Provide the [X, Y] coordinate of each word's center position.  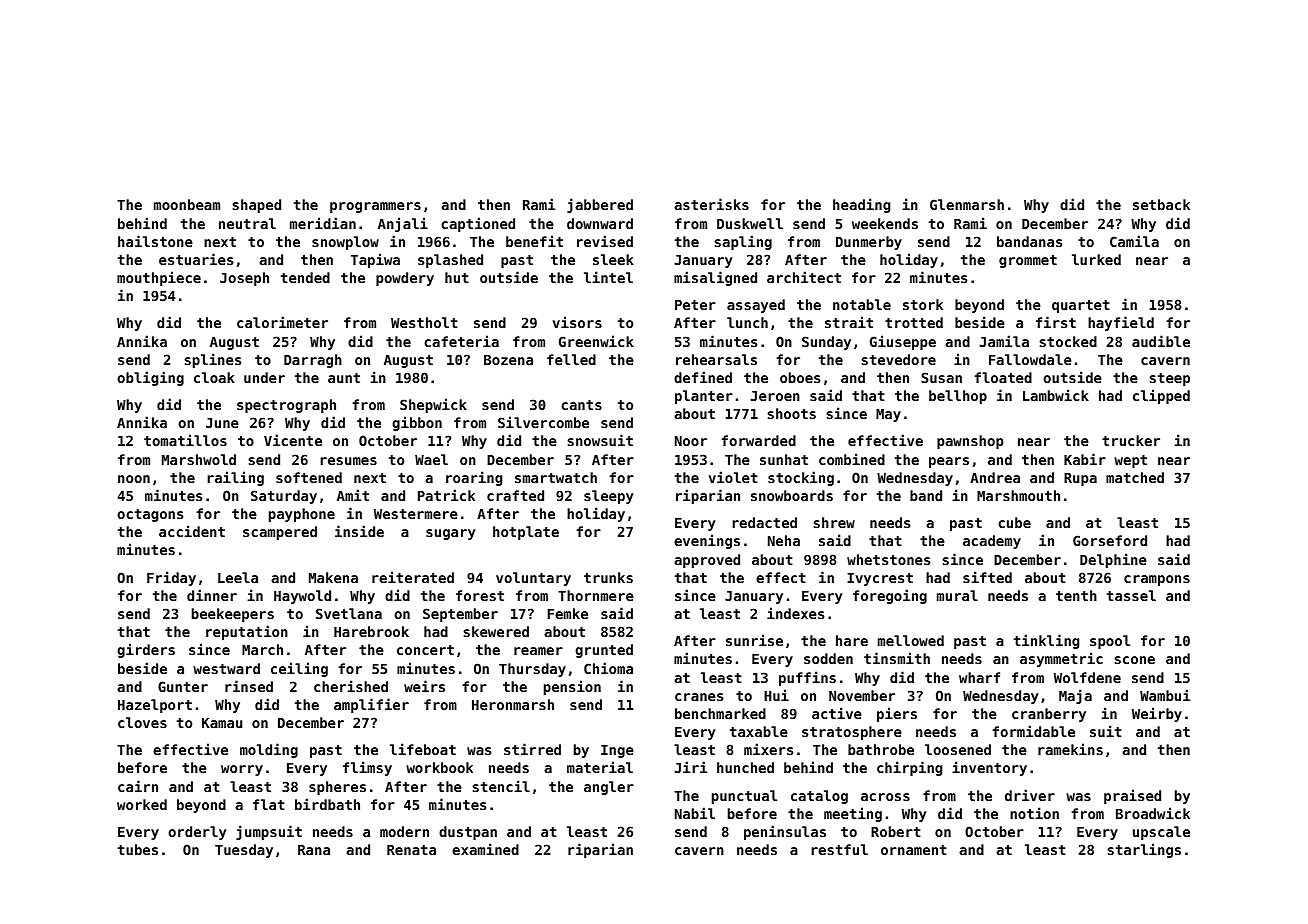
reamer [538, 651]
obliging [150, 378]
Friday [171, 578]
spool [1110, 642]
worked [142, 804]
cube [1014, 522]
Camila [1134, 241]
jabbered [600, 205]
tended [305, 277]
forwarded [758, 440]
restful [839, 849]
